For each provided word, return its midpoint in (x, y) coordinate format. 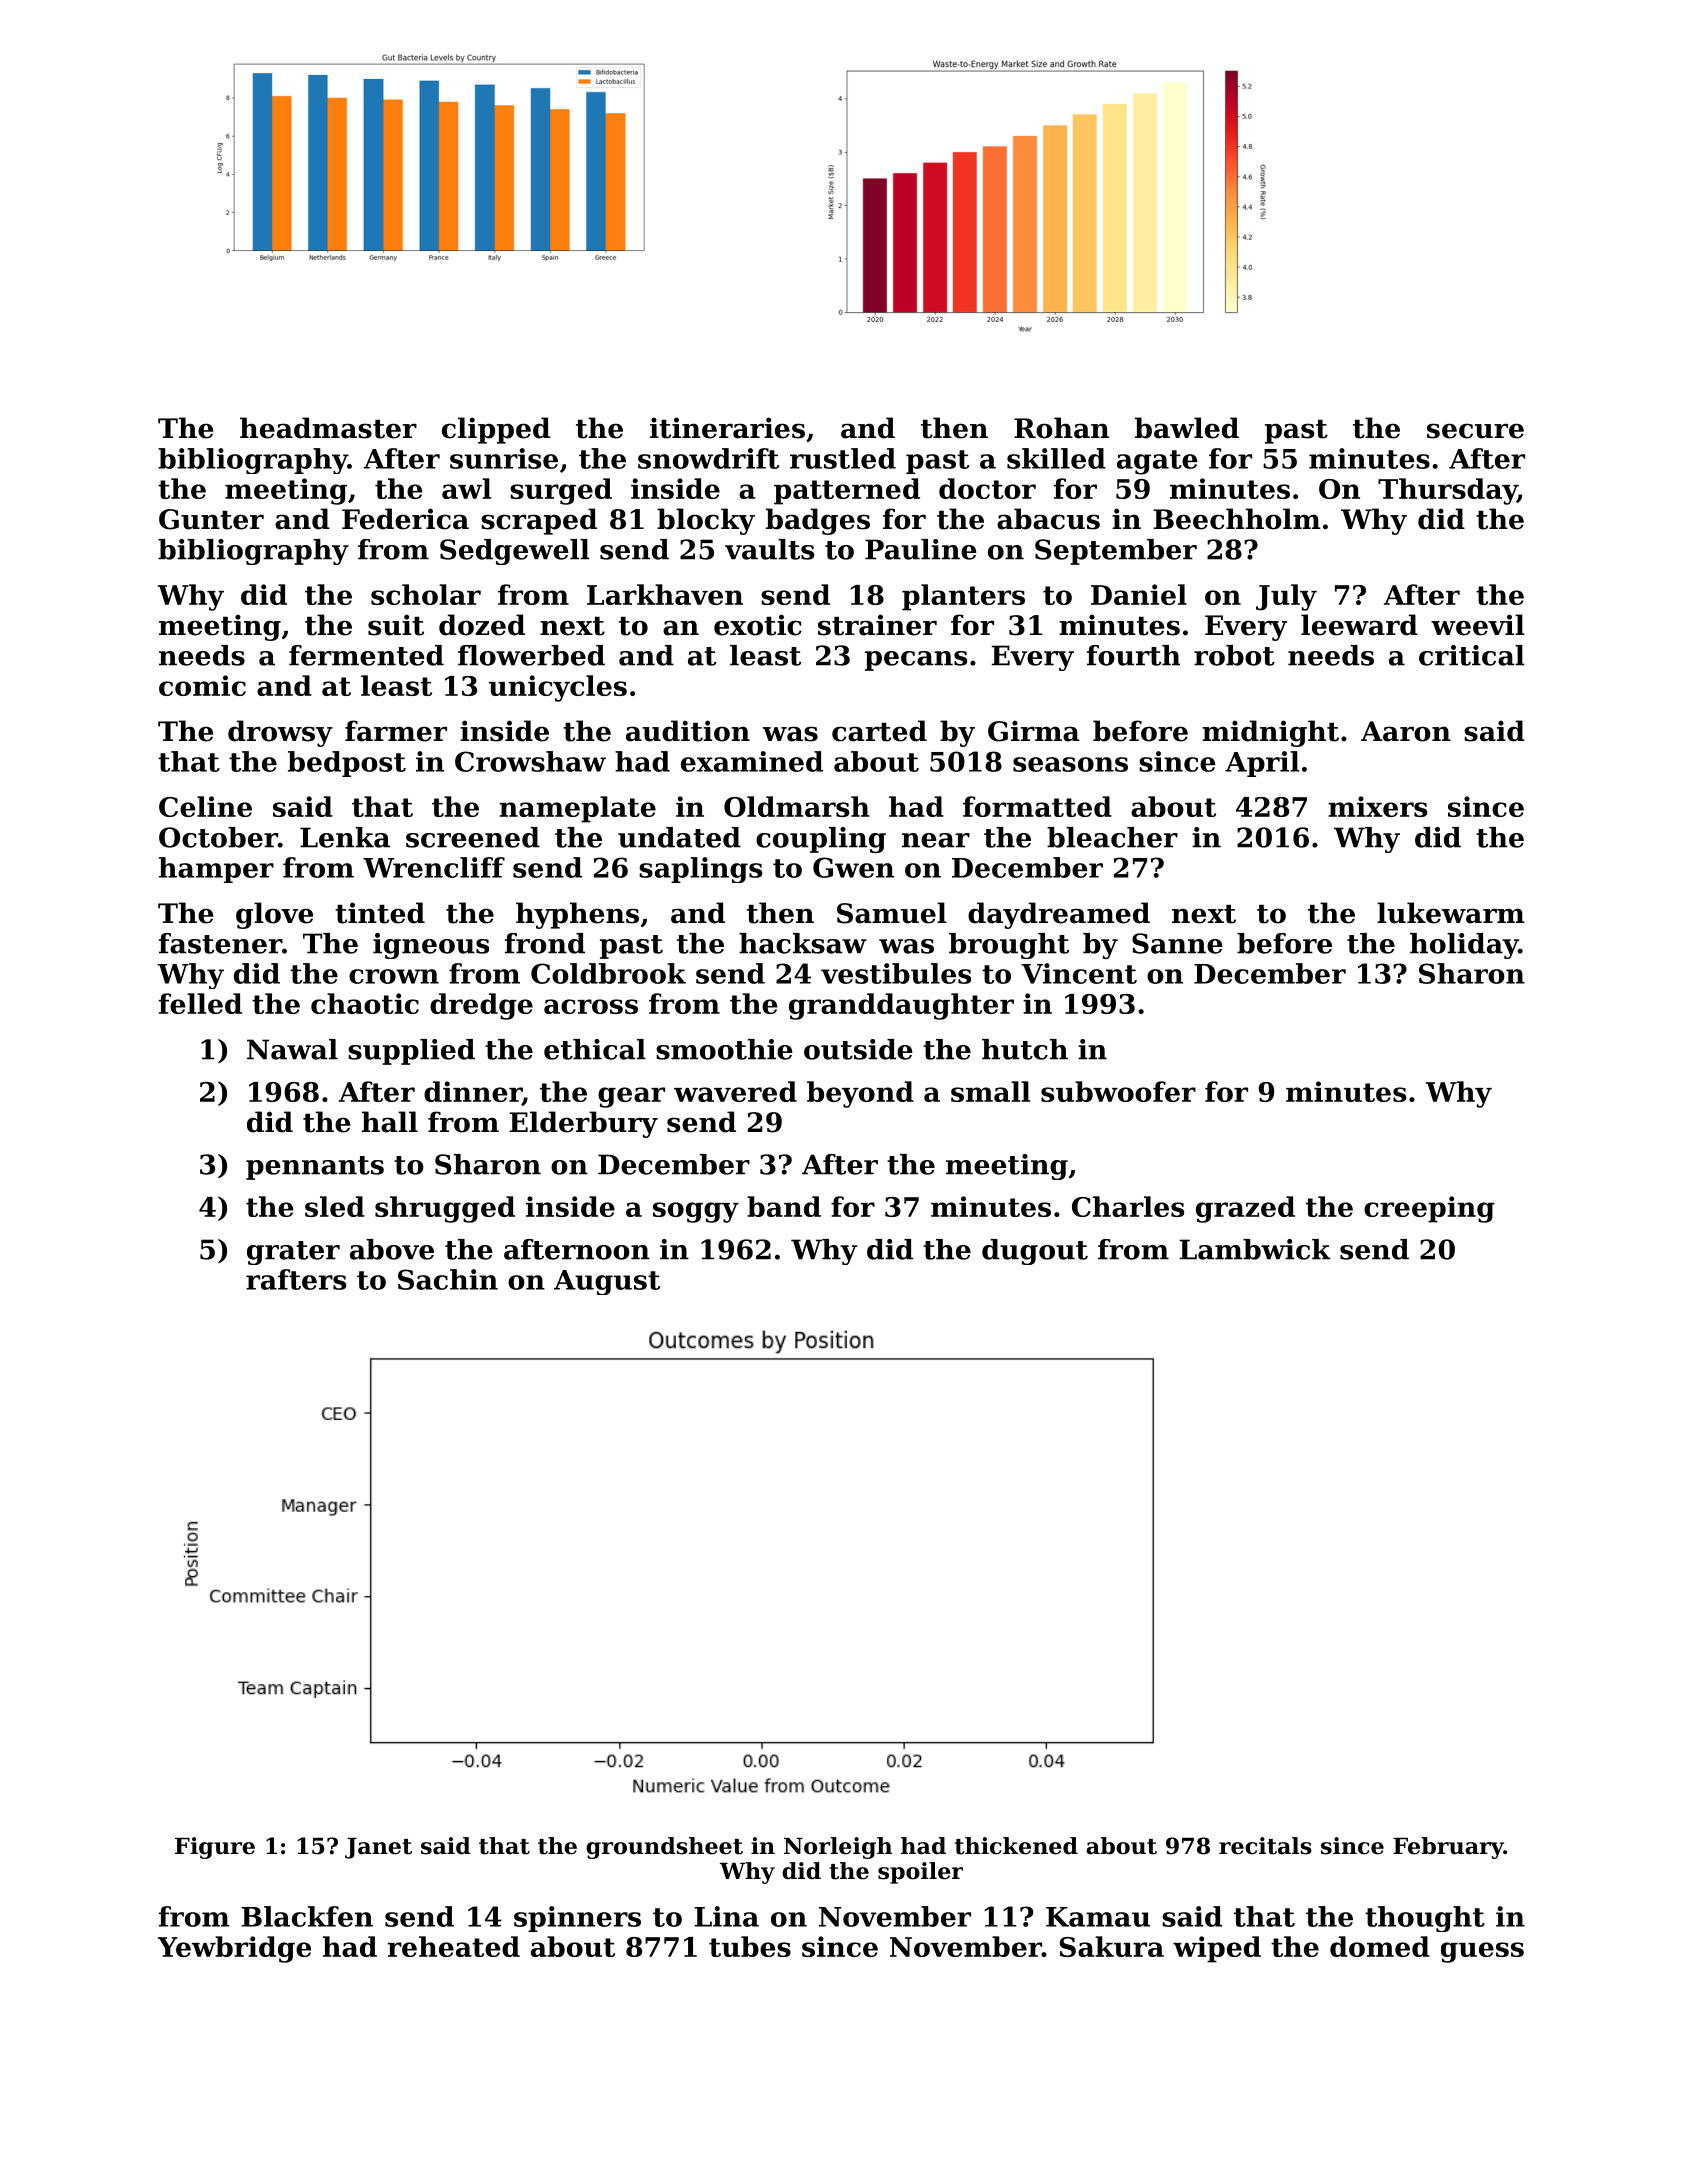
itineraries (727, 428)
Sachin (448, 1279)
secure (1475, 431)
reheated (454, 1946)
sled (335, 1206)
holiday (1464, 946)
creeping (1429, 1209)
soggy (696, 1212)
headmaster (328, 428)
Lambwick (1255, 1249)
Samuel (892, 913)
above (392, 1249)
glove (274, 915)
